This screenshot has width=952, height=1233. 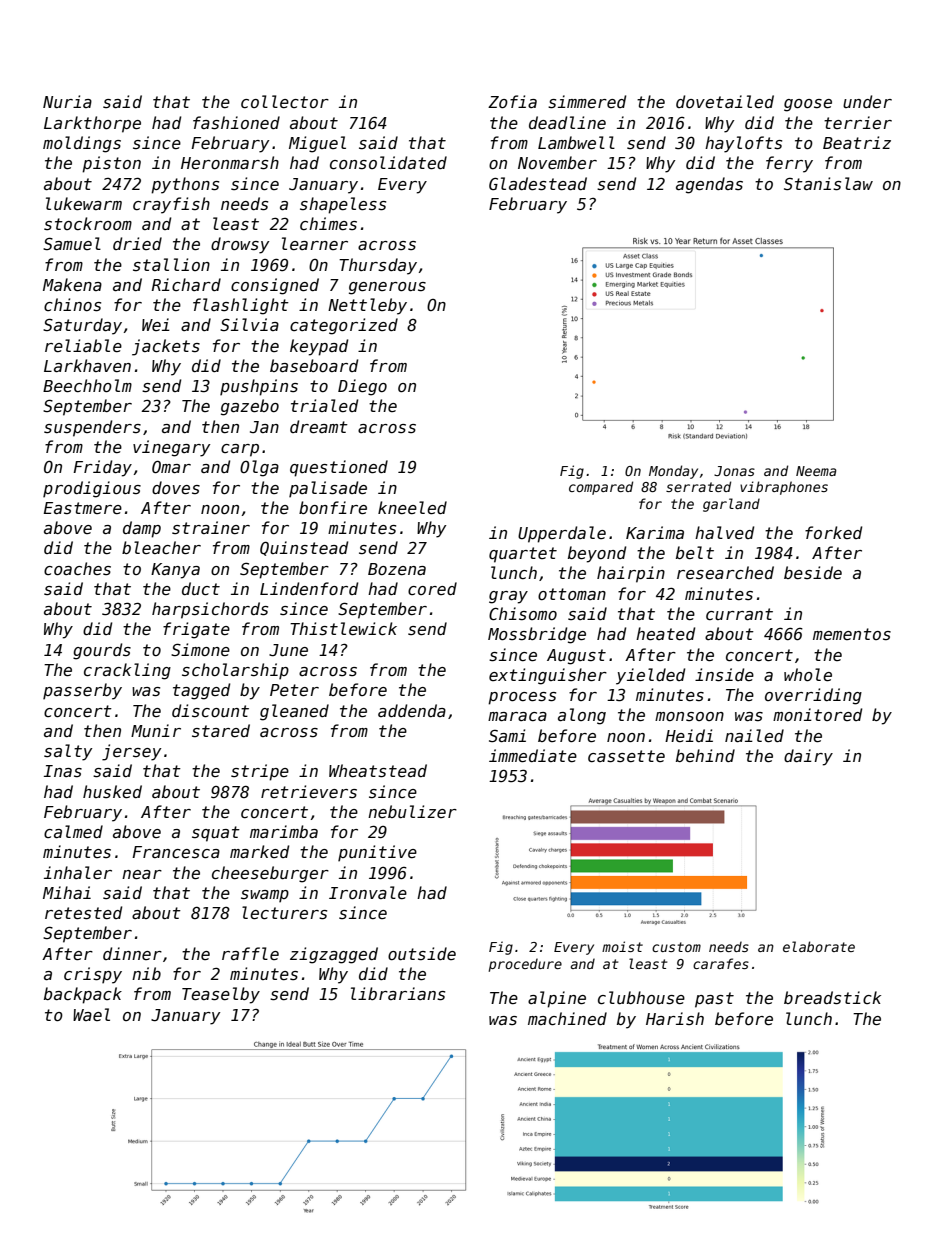 What do you see at coordinates (285, 101) in the screenshot?
I see `collector` at bounding box center [285, 101].
